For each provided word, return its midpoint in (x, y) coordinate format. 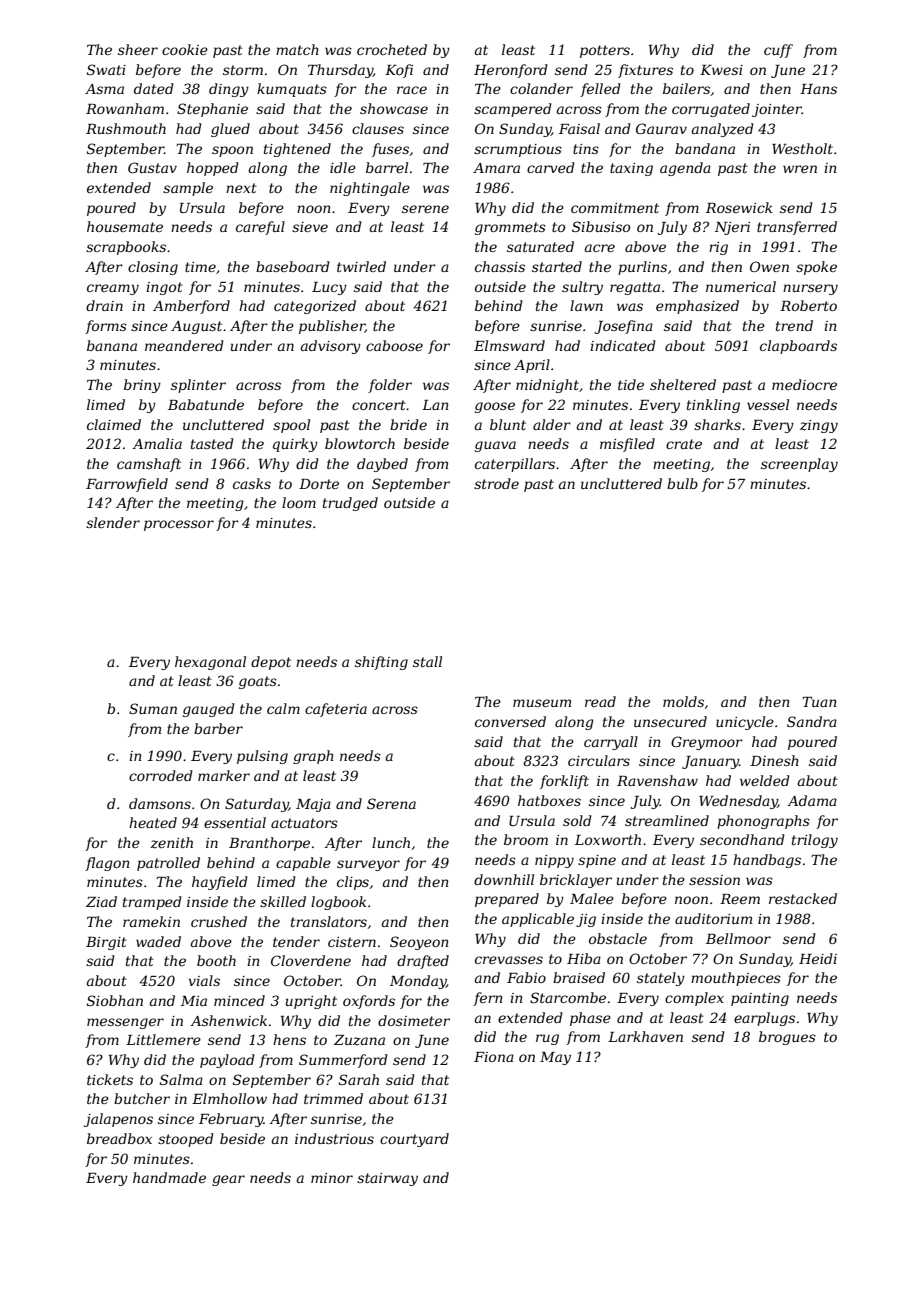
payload (227, 1061)
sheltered (683, 384)
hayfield (220, 883)
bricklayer (576, 881)
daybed (382, 465)
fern (488, 999)
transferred (797, 228)
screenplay (799, 465)
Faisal (579, 128)
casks (252, 483)
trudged (350, 504)
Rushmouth (126, 128)
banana (112, 345)
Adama (812, 800)
